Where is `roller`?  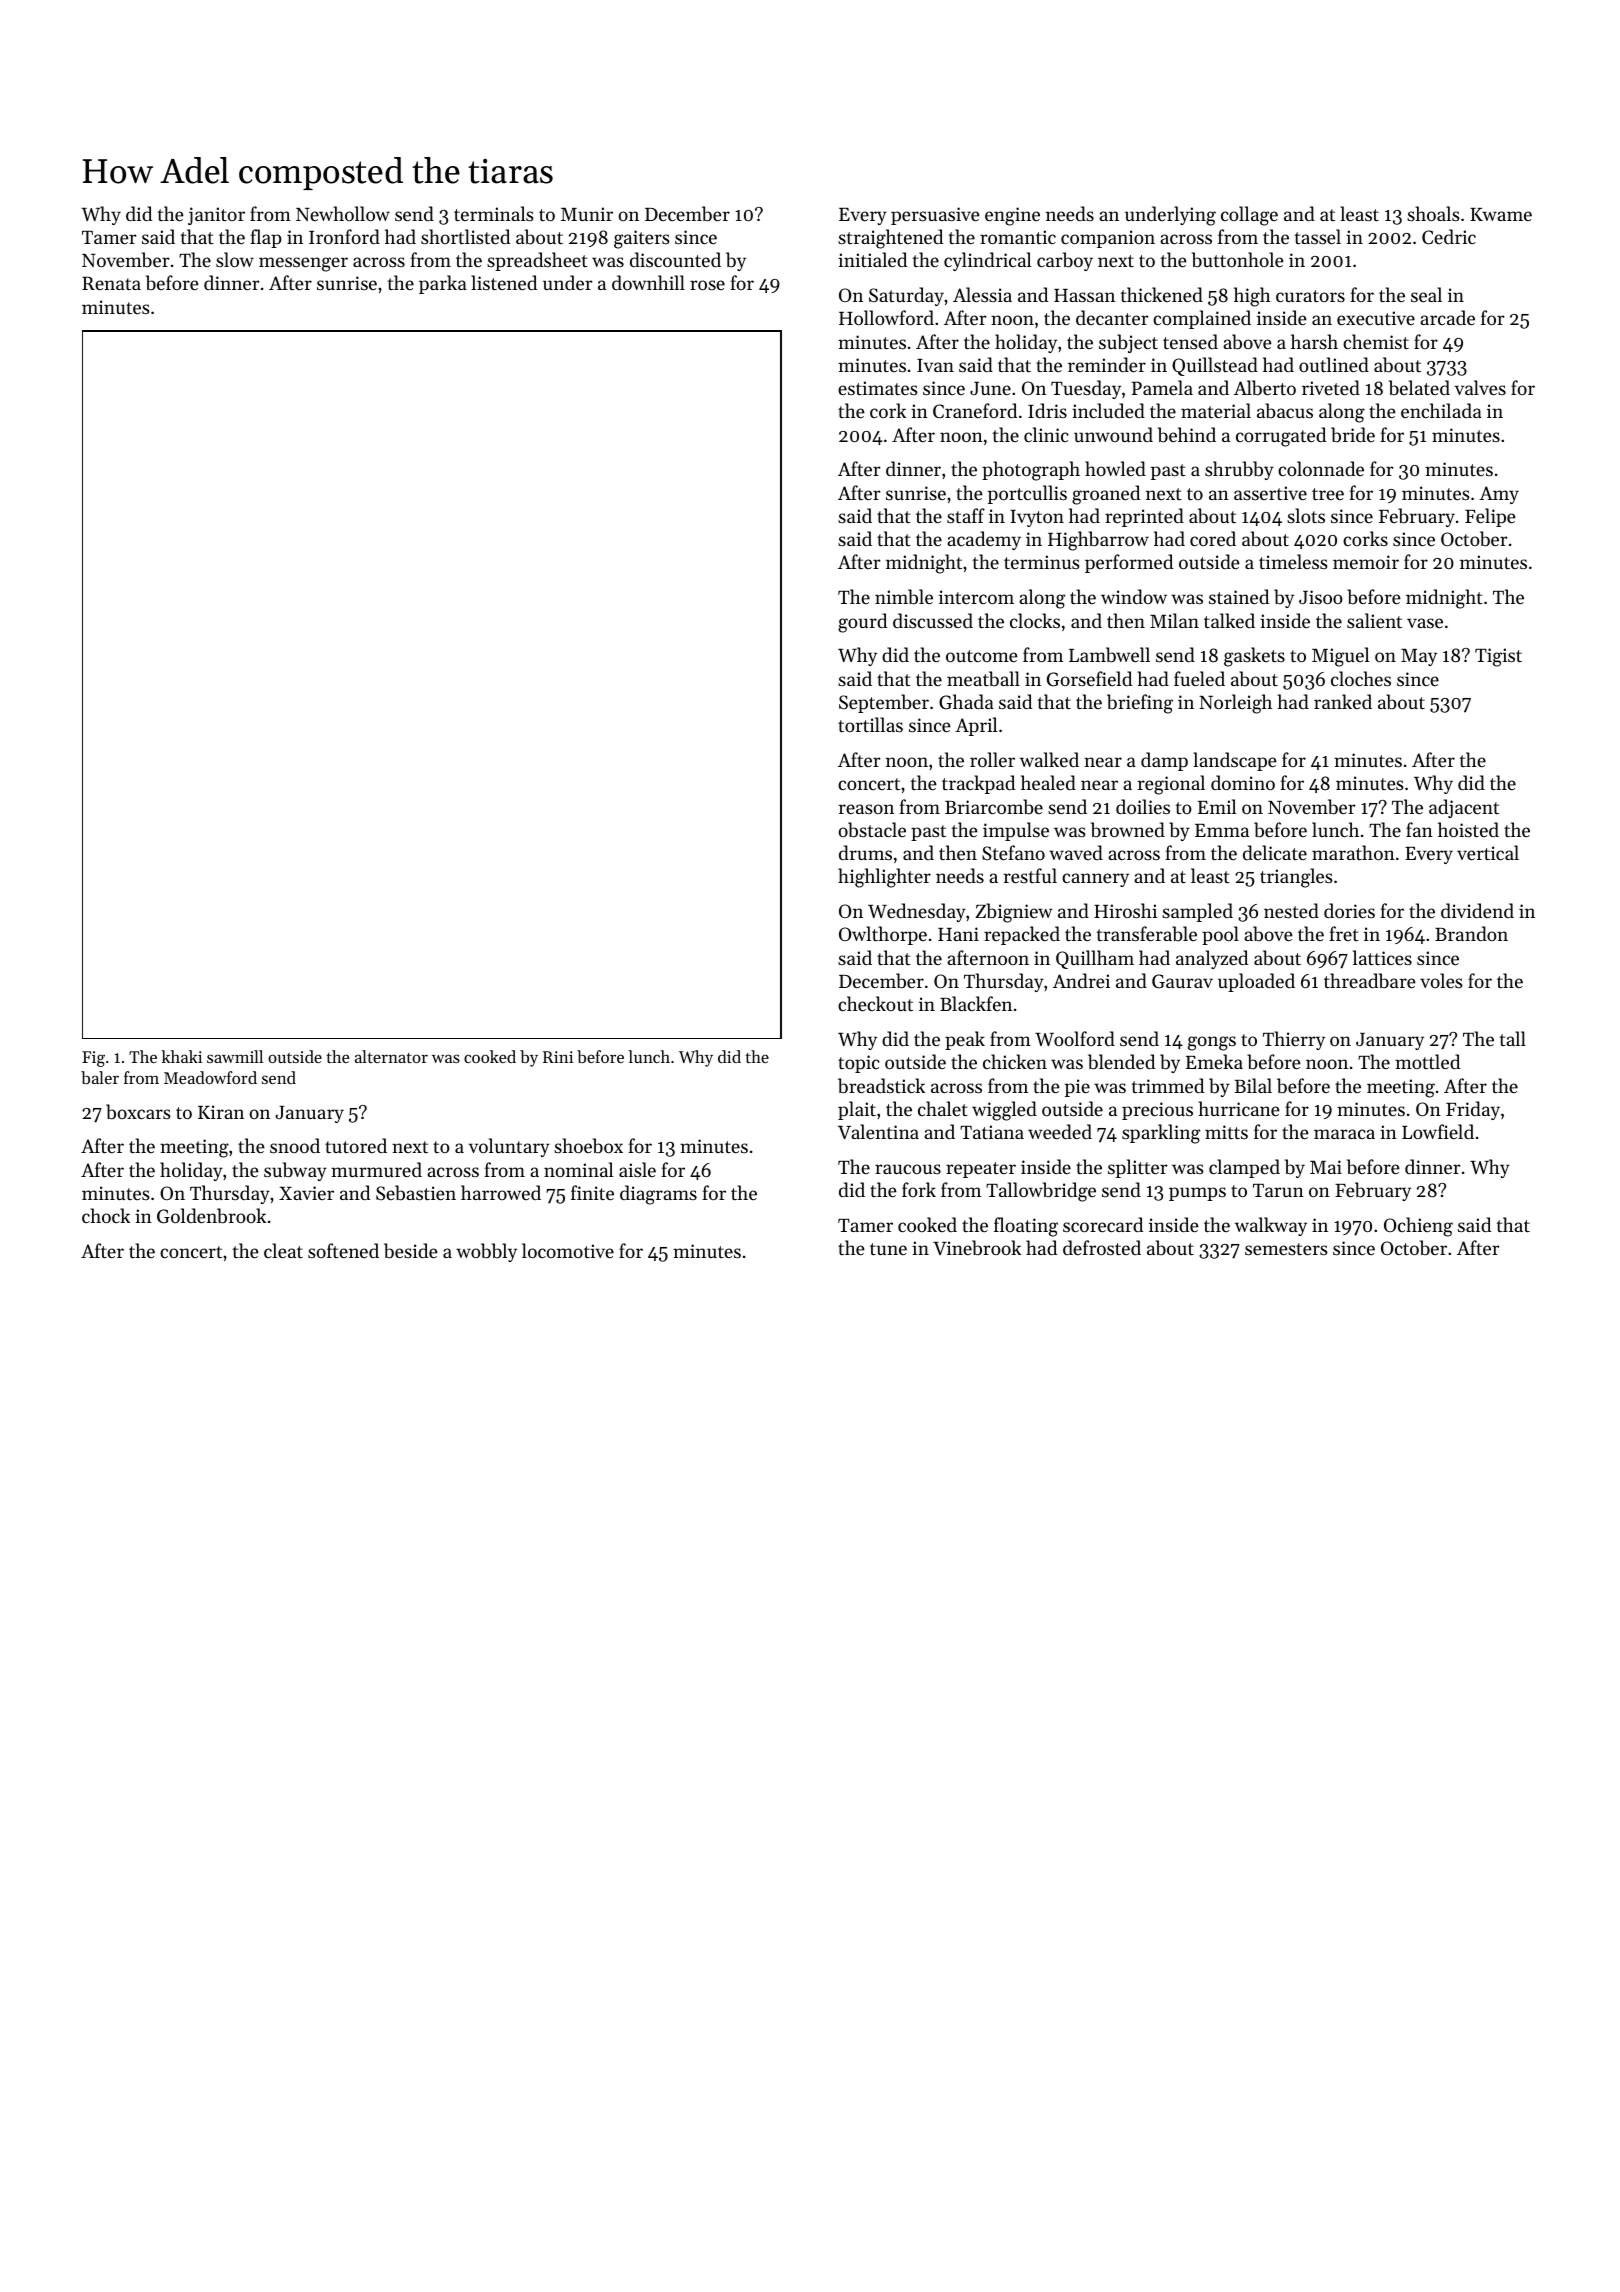
roller is located at coordinates (992, 759).
